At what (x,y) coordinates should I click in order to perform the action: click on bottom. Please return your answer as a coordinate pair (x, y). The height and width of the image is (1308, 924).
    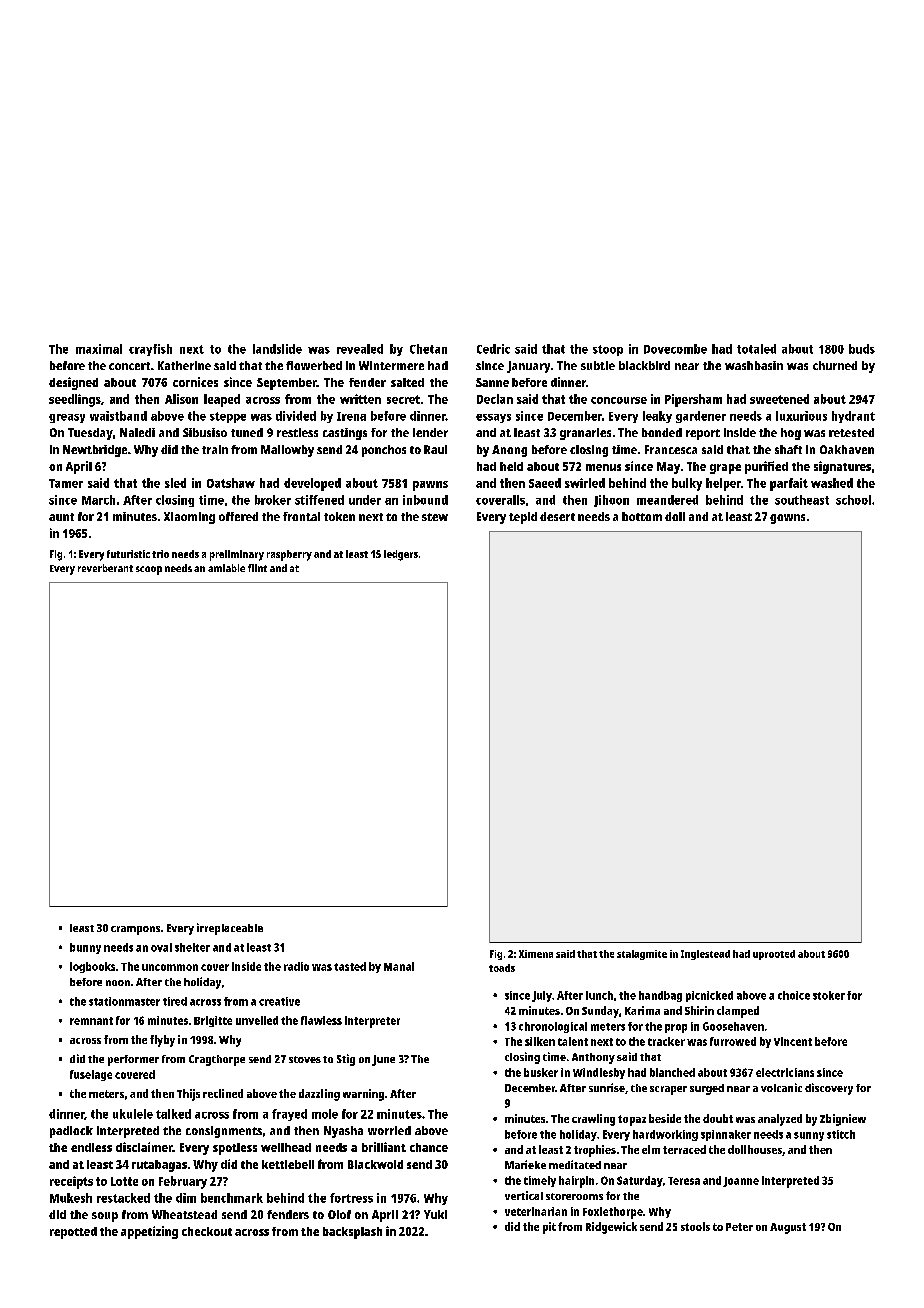
    Looking at the image, I should click on (642, 516).
